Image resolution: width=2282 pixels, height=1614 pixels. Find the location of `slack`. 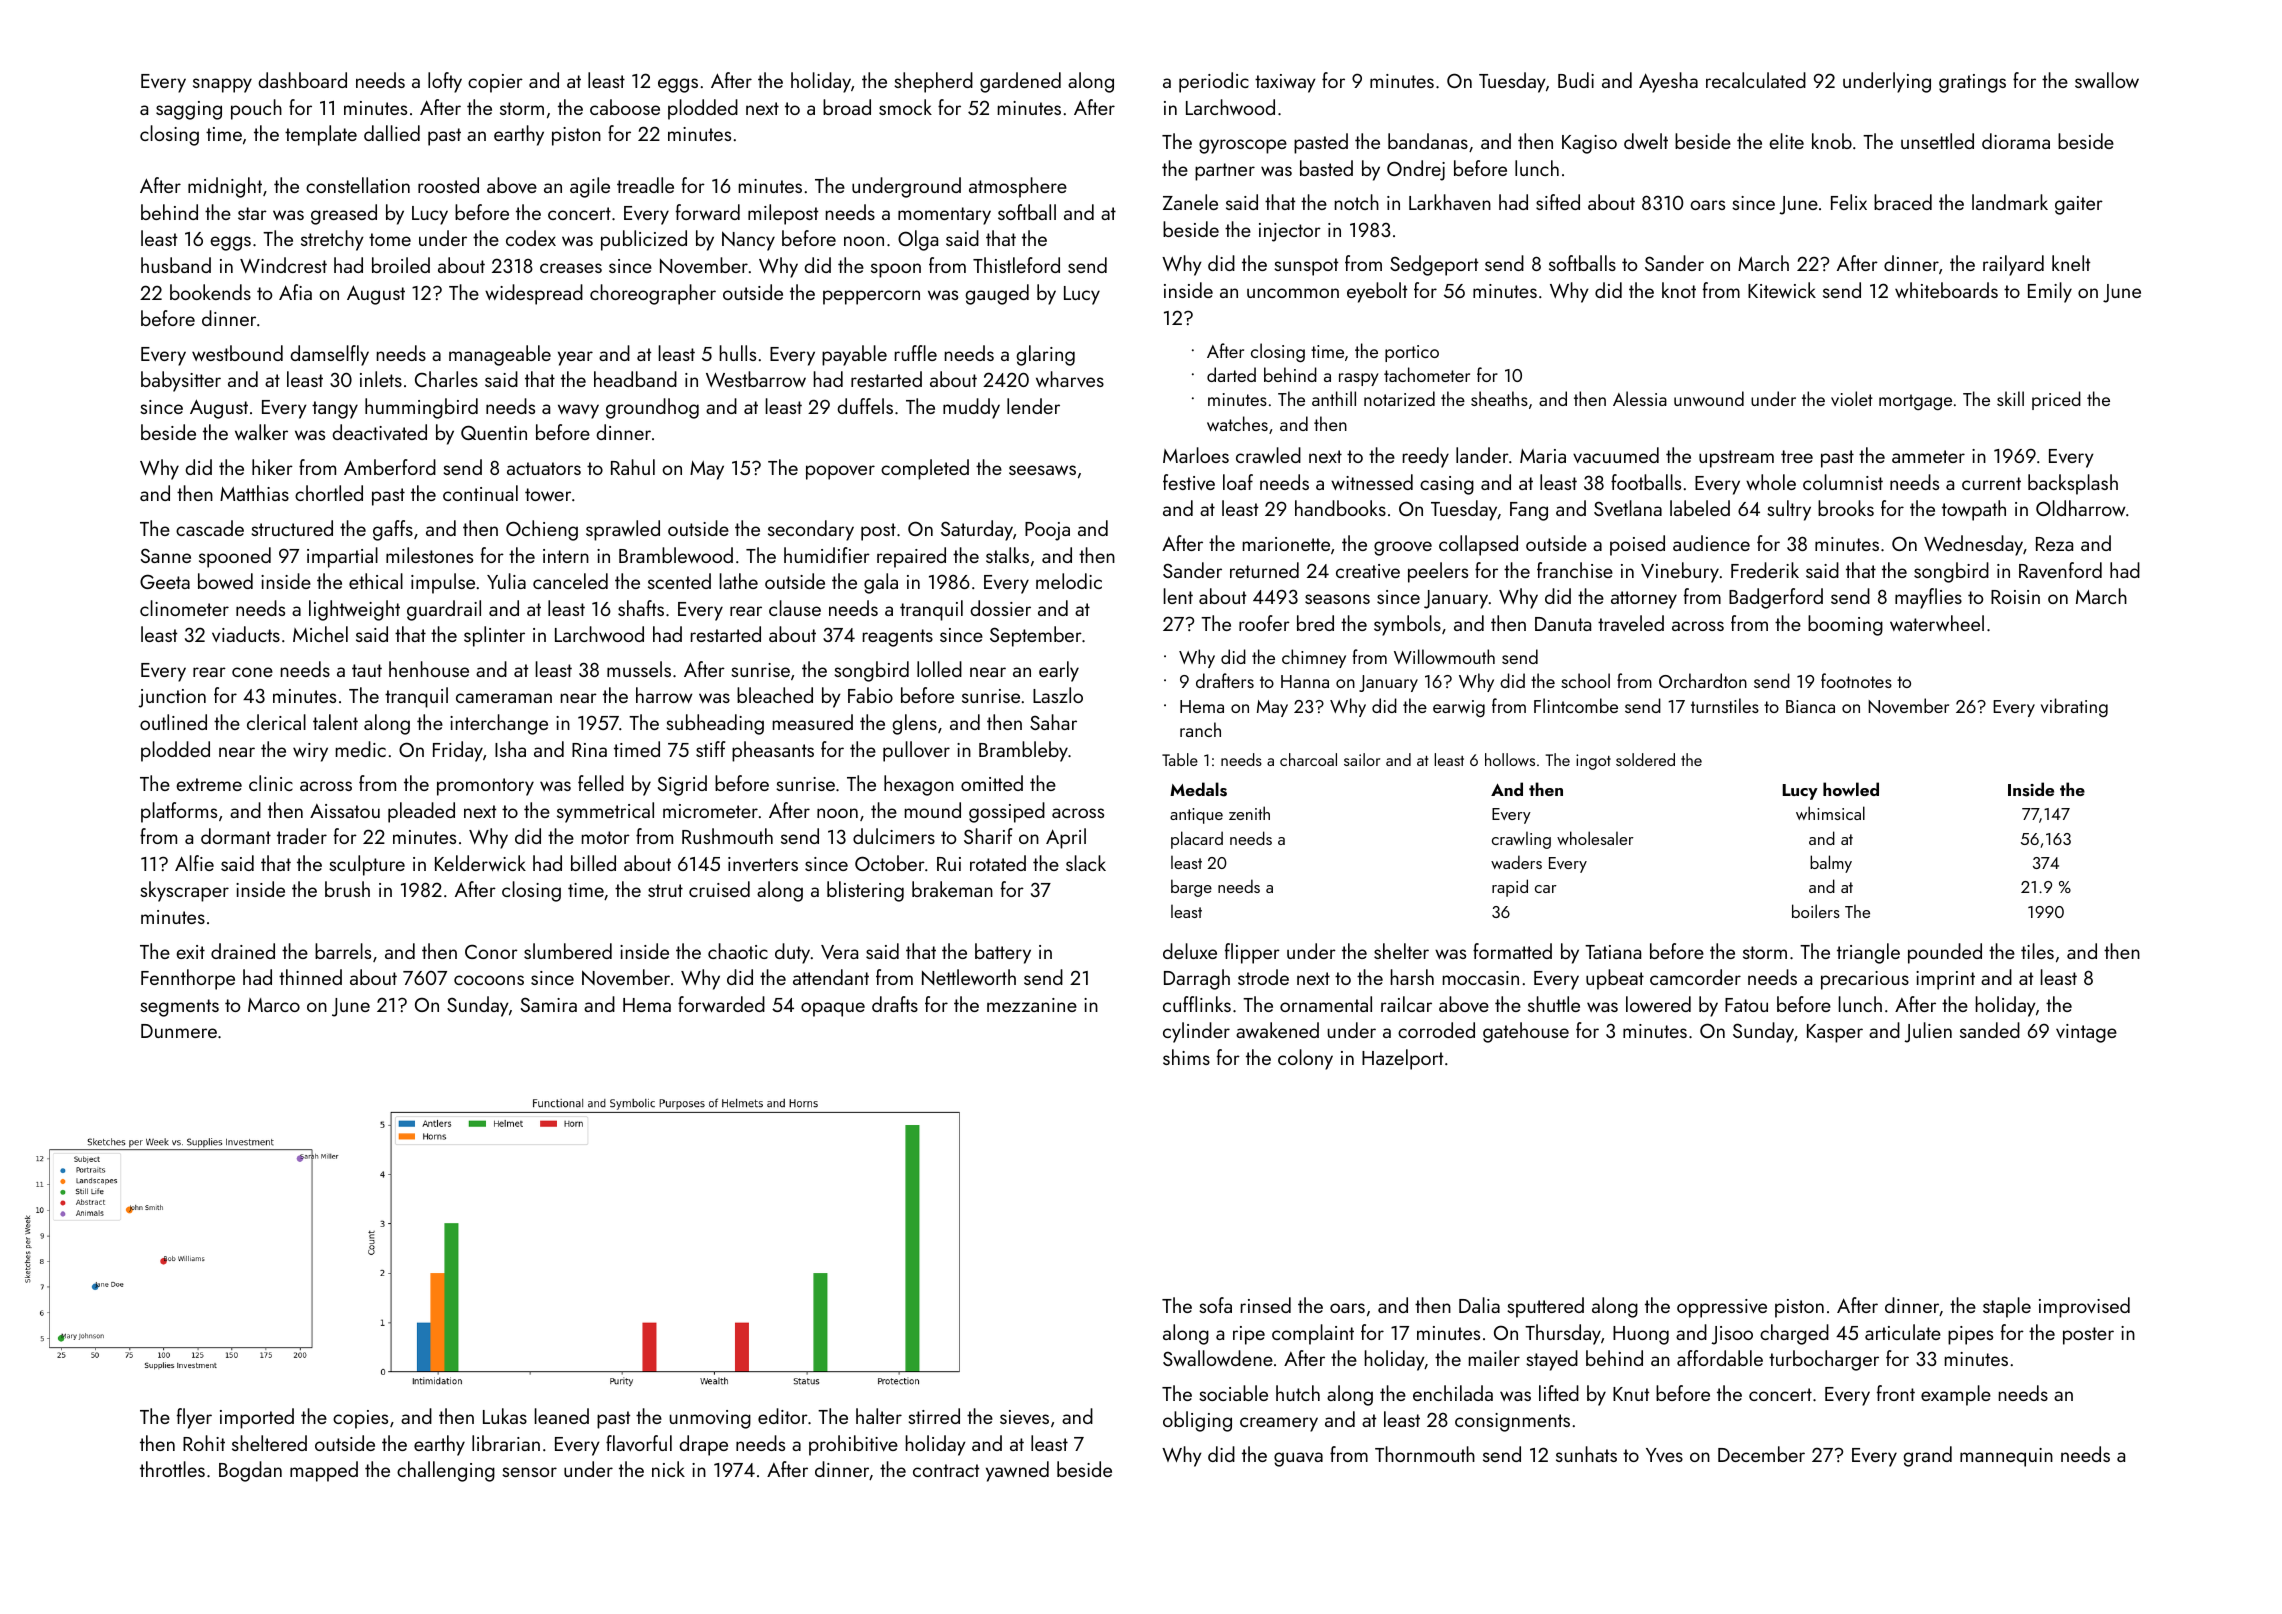

slack is located at coordinates (1086, 863).
